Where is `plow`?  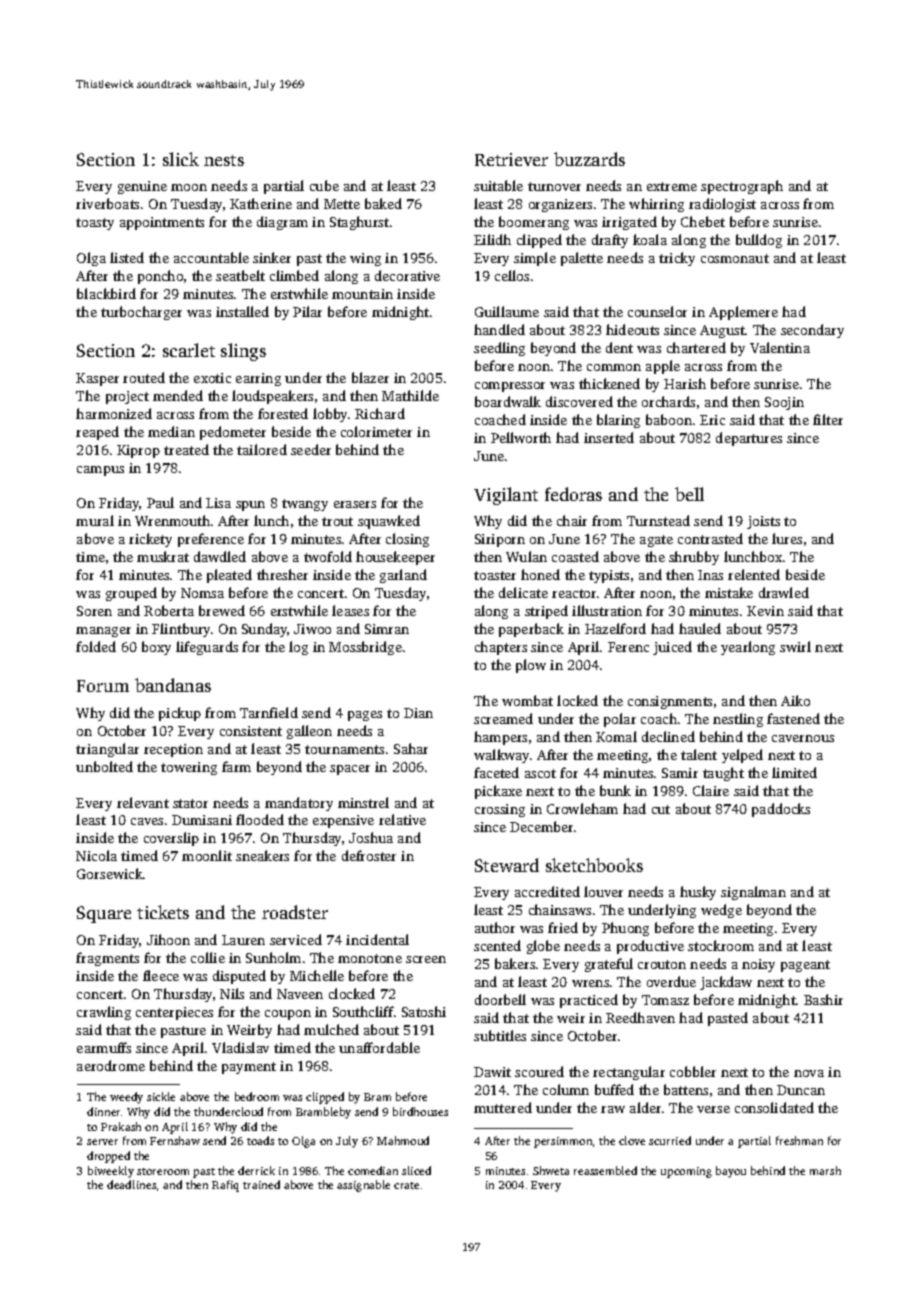 plow is located at coordinates (531, 666).
